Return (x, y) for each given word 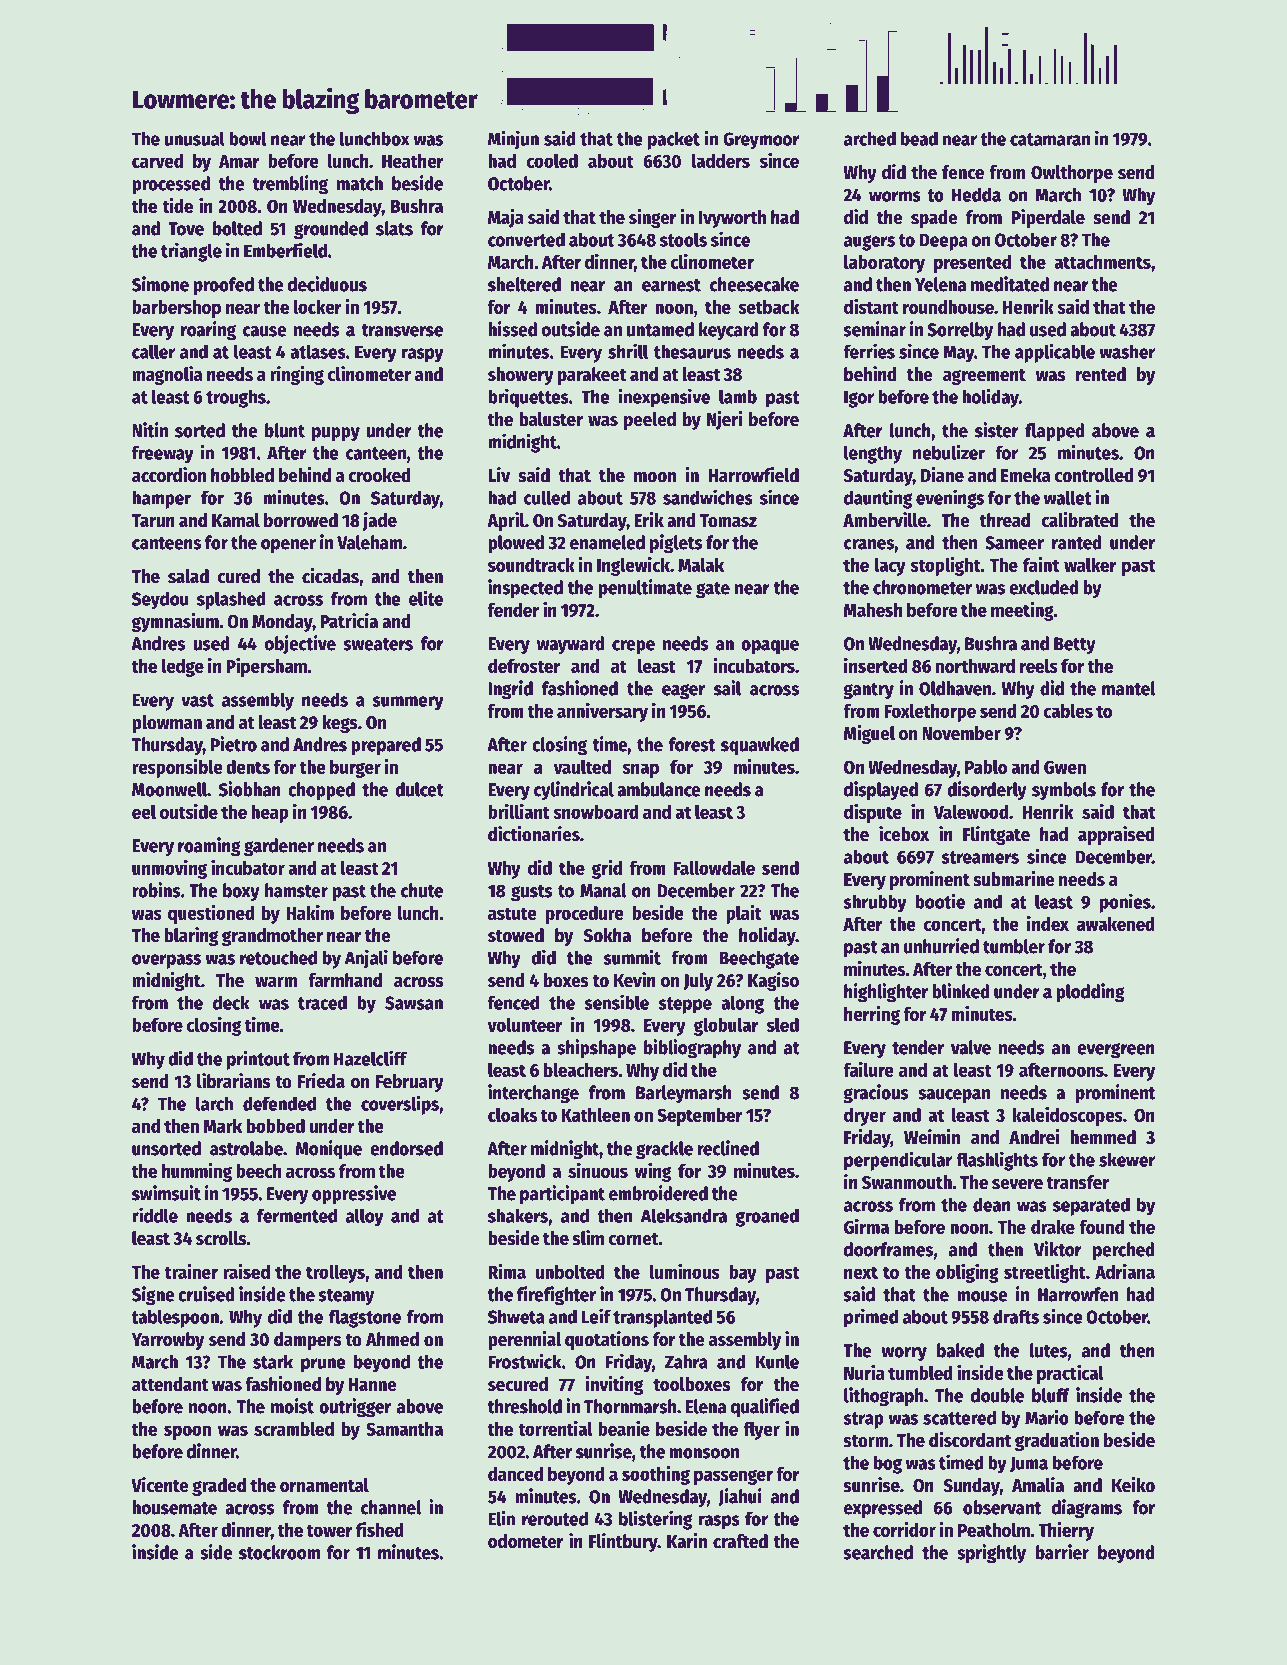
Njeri (724, 420)
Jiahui (740, 1497)
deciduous (327, 284)
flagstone (365, 1319)
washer (1127, 352)
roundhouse (948, 307)
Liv (499, 474)
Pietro (234, 744)
